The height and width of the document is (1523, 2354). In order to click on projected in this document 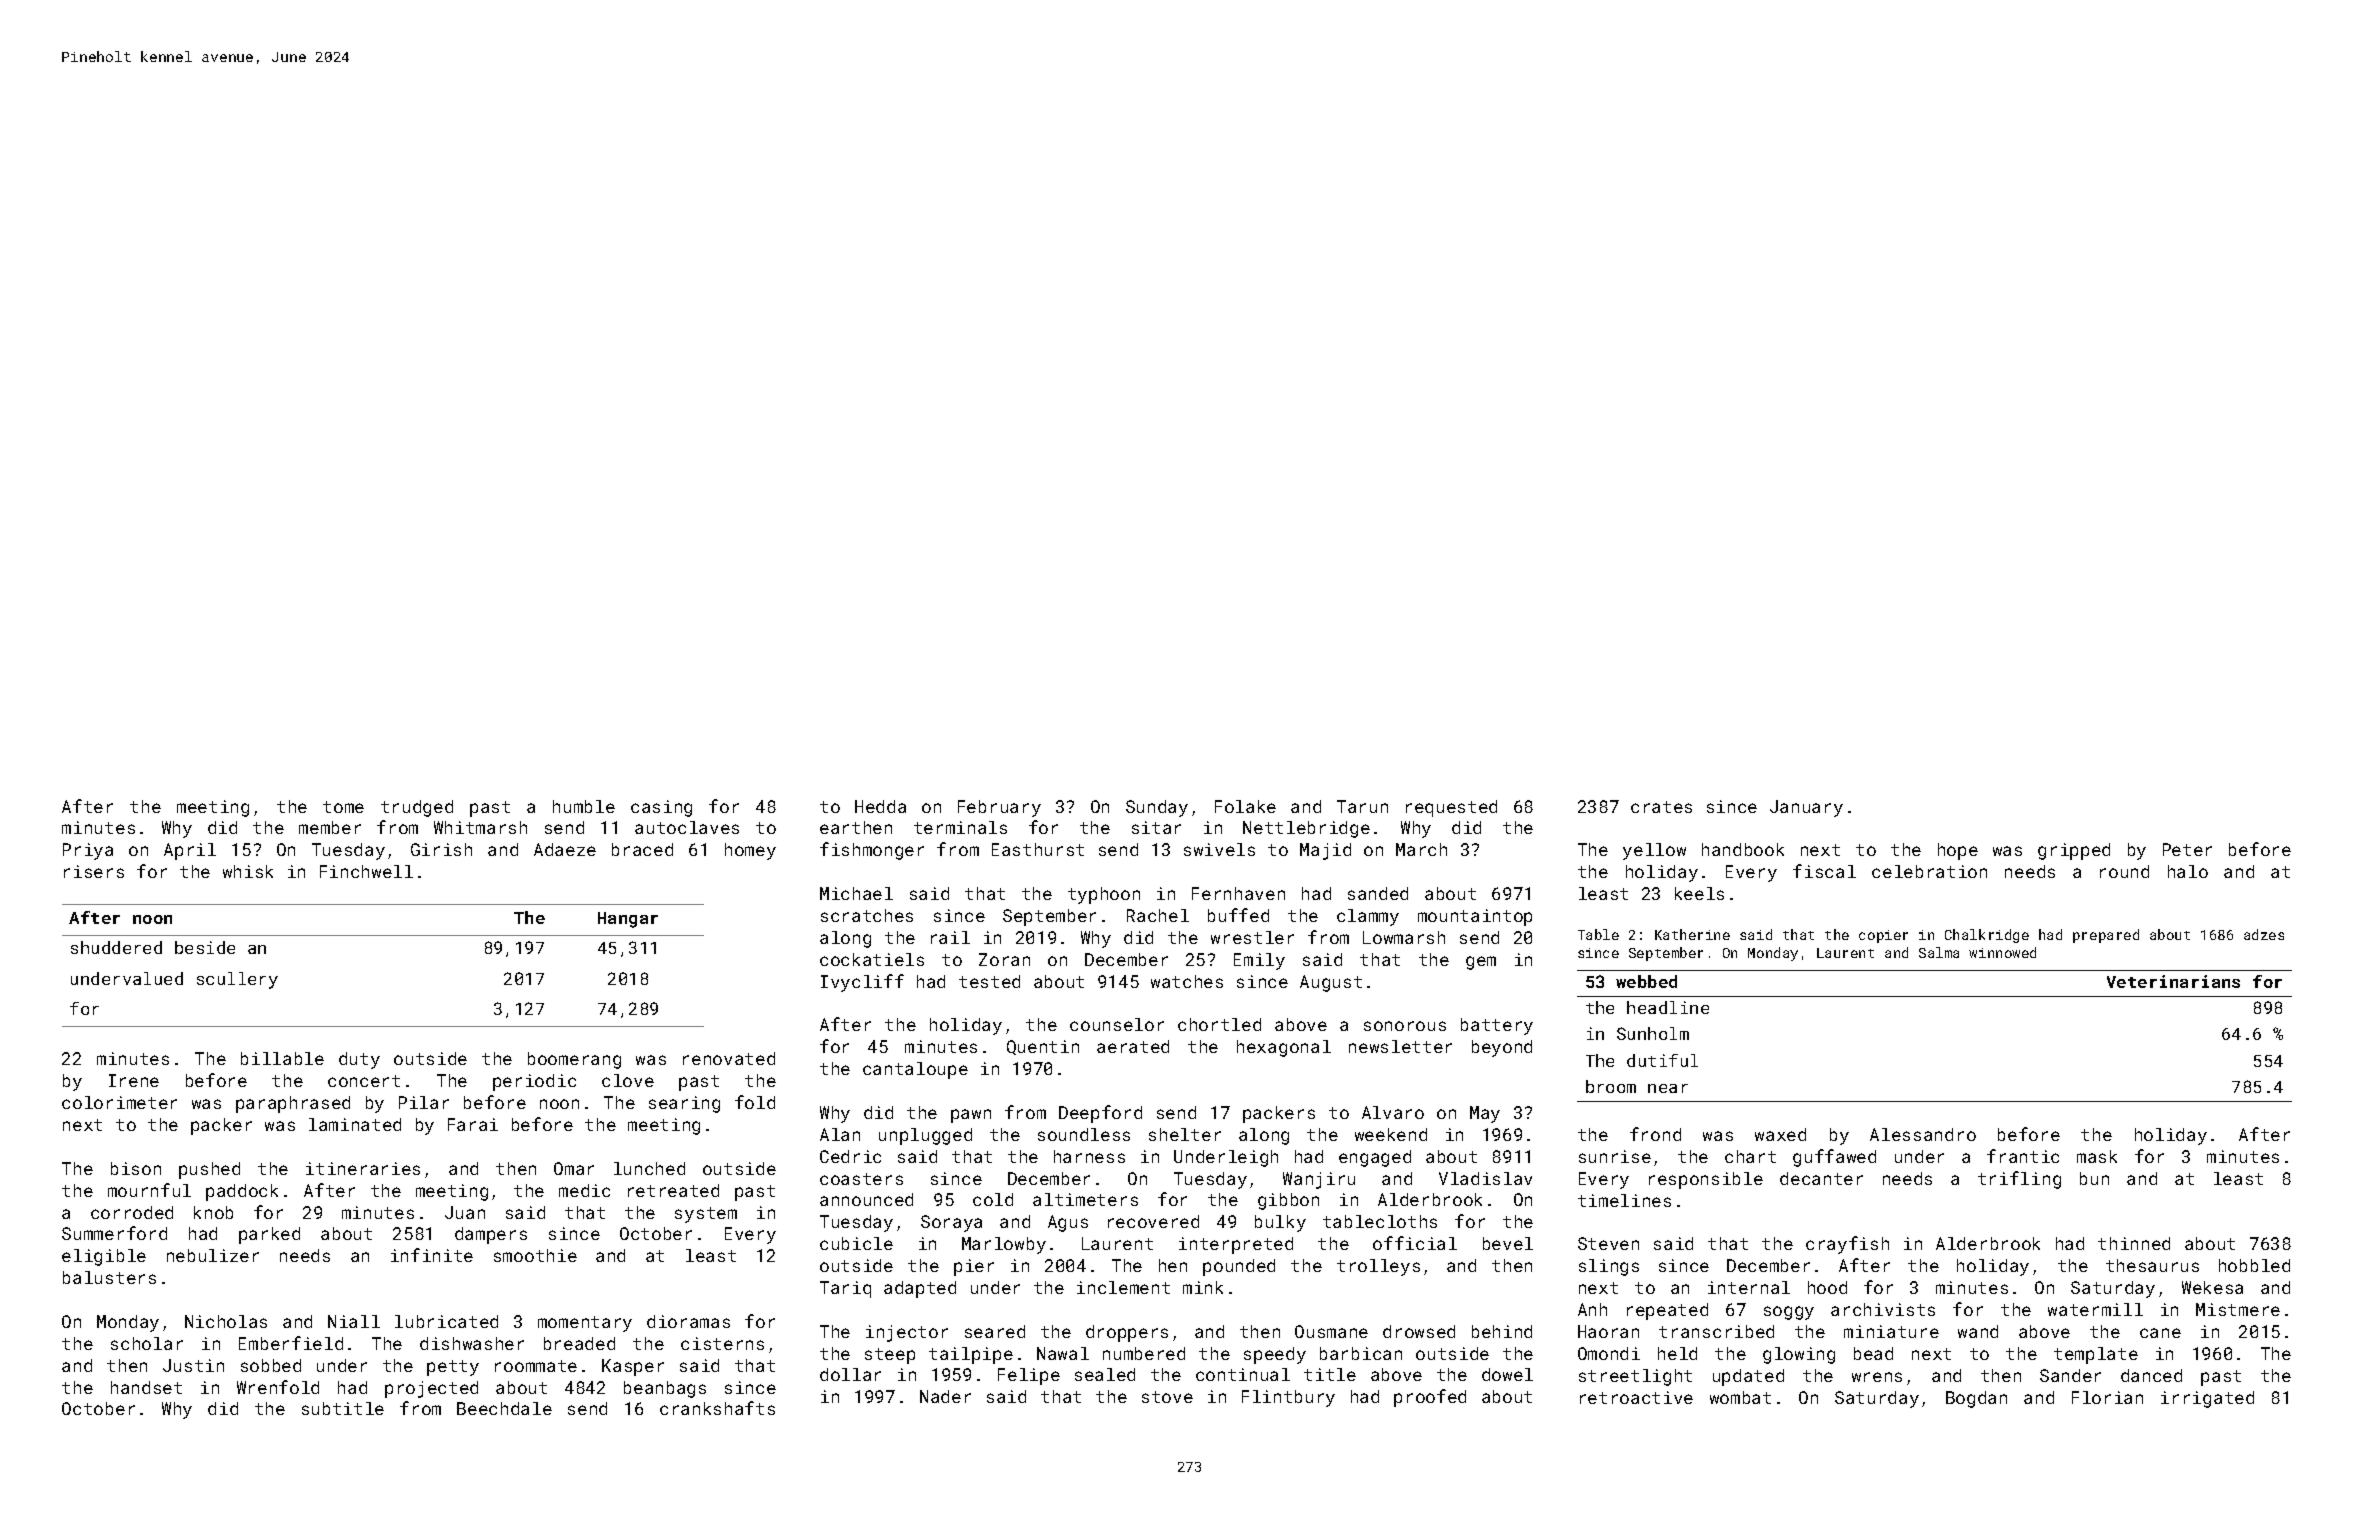, I will do `click(431, 1389)`.
